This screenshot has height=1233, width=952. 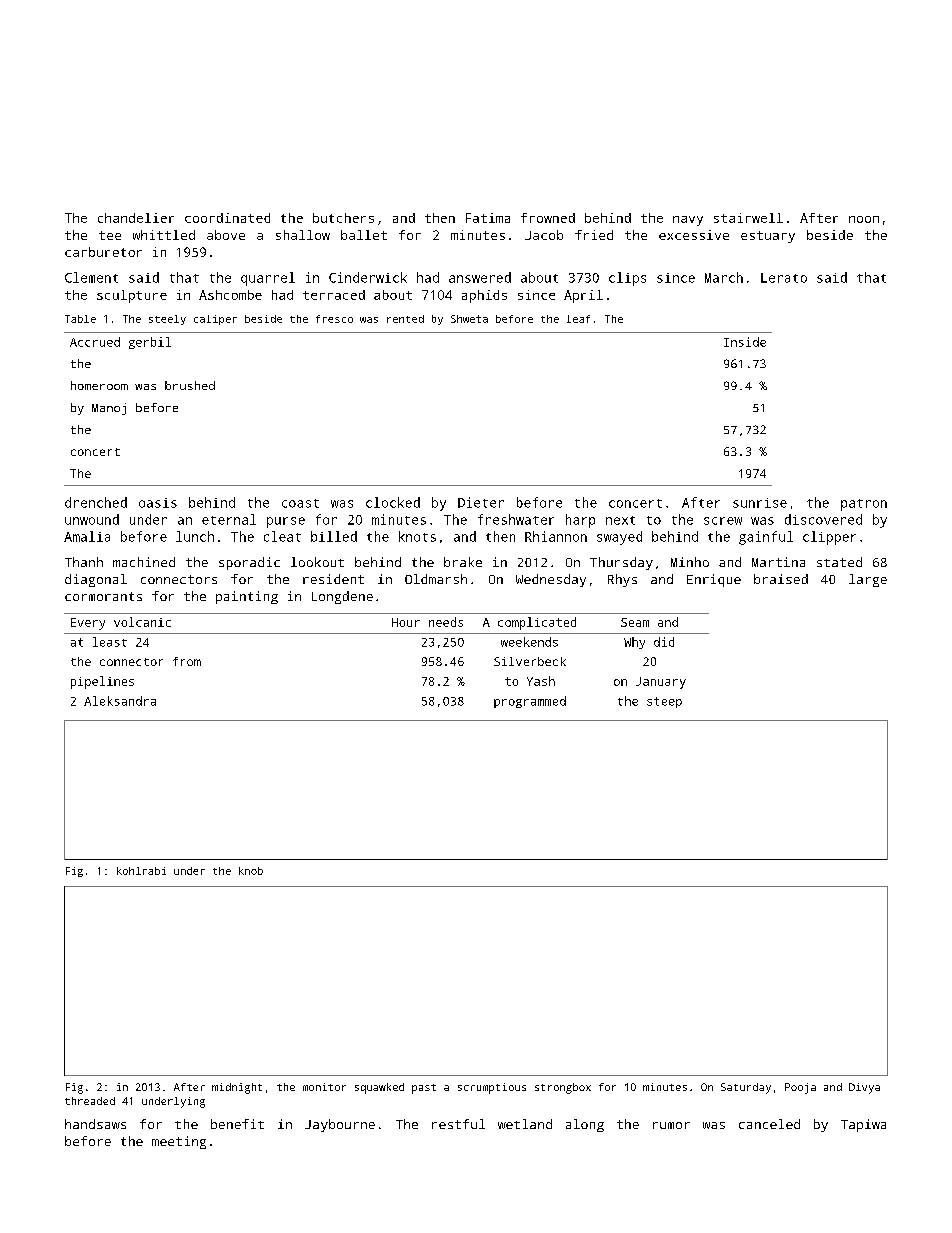 What do you see at coordinates (282, 536) in the screenshot?
I see `cleat` at bounding box center [282, 536].
